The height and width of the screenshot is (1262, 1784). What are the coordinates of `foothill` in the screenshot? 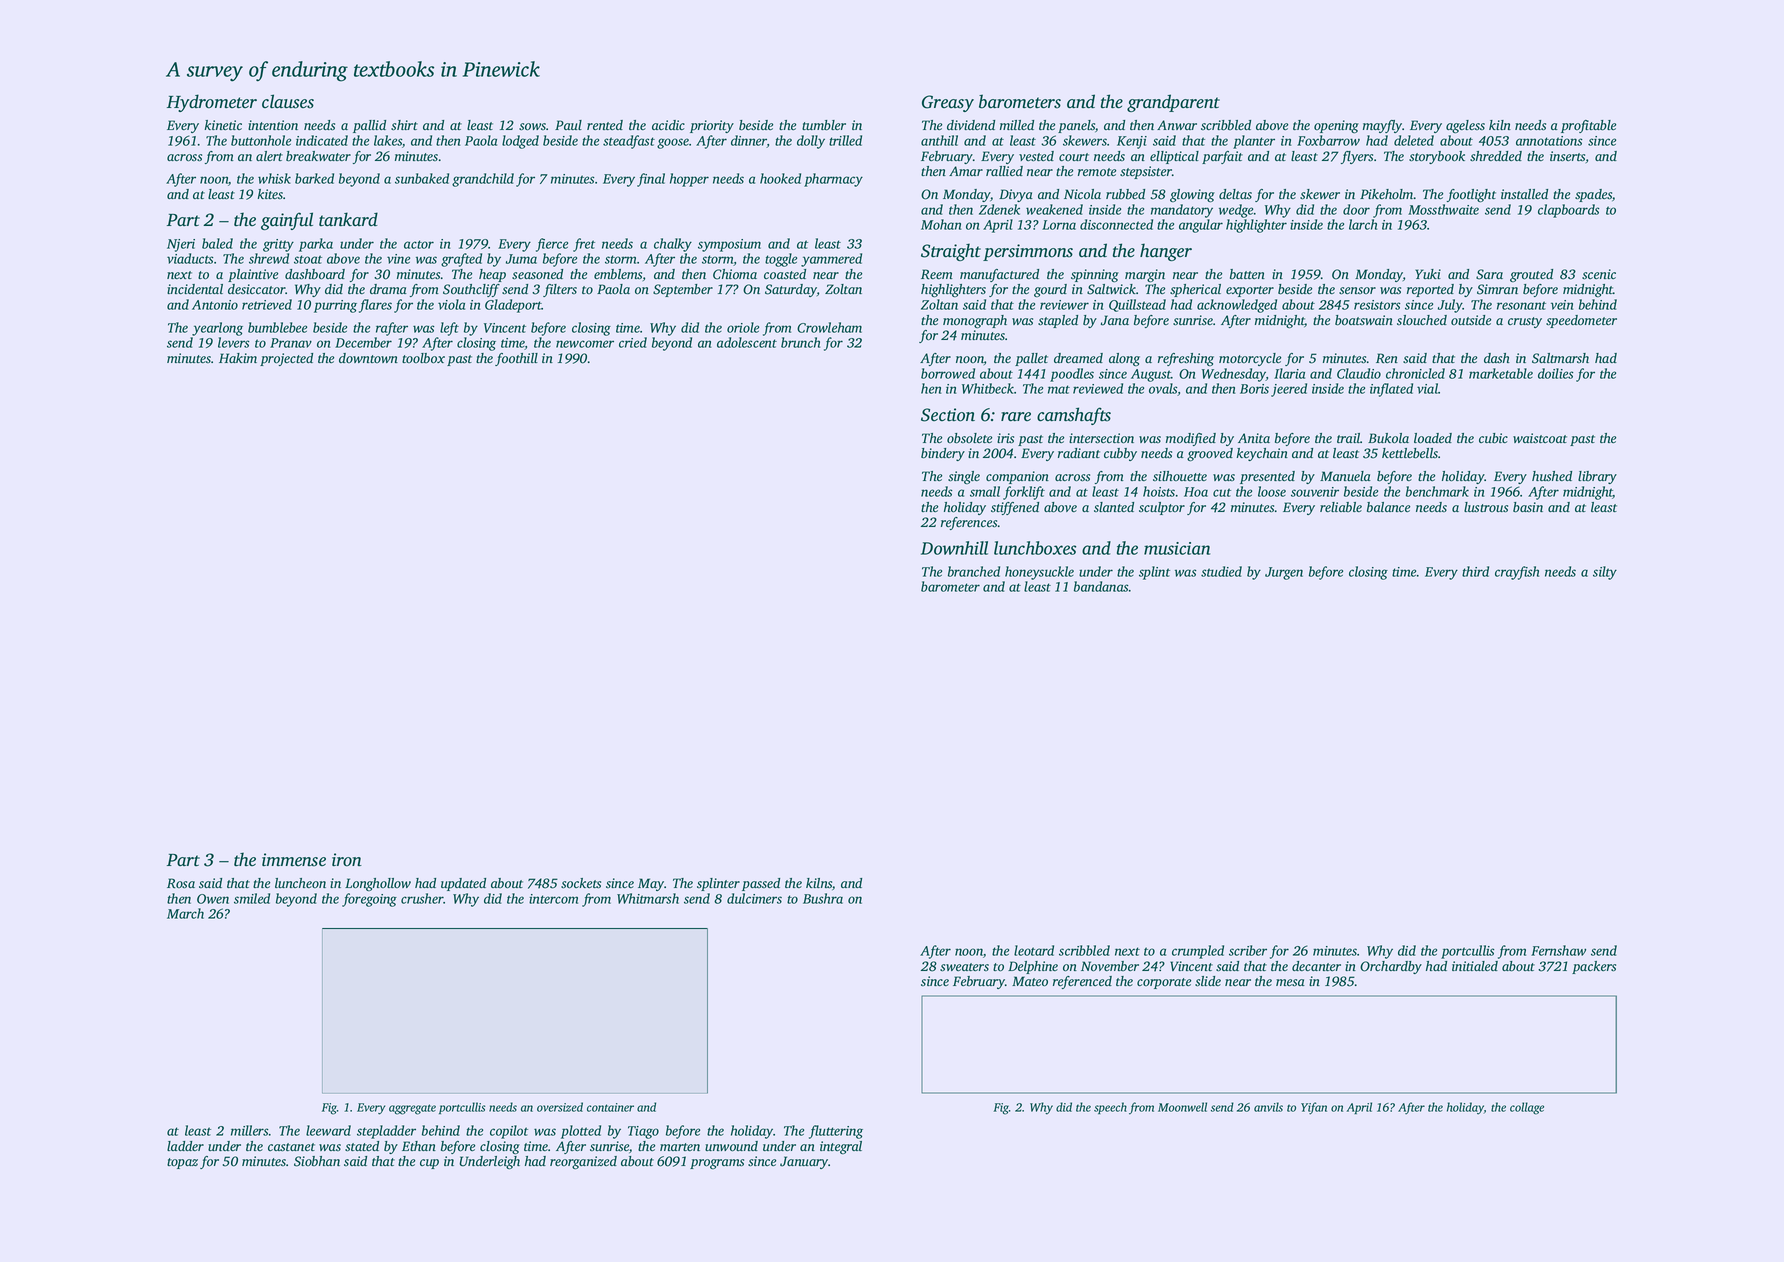 It's located at (516, 359).
